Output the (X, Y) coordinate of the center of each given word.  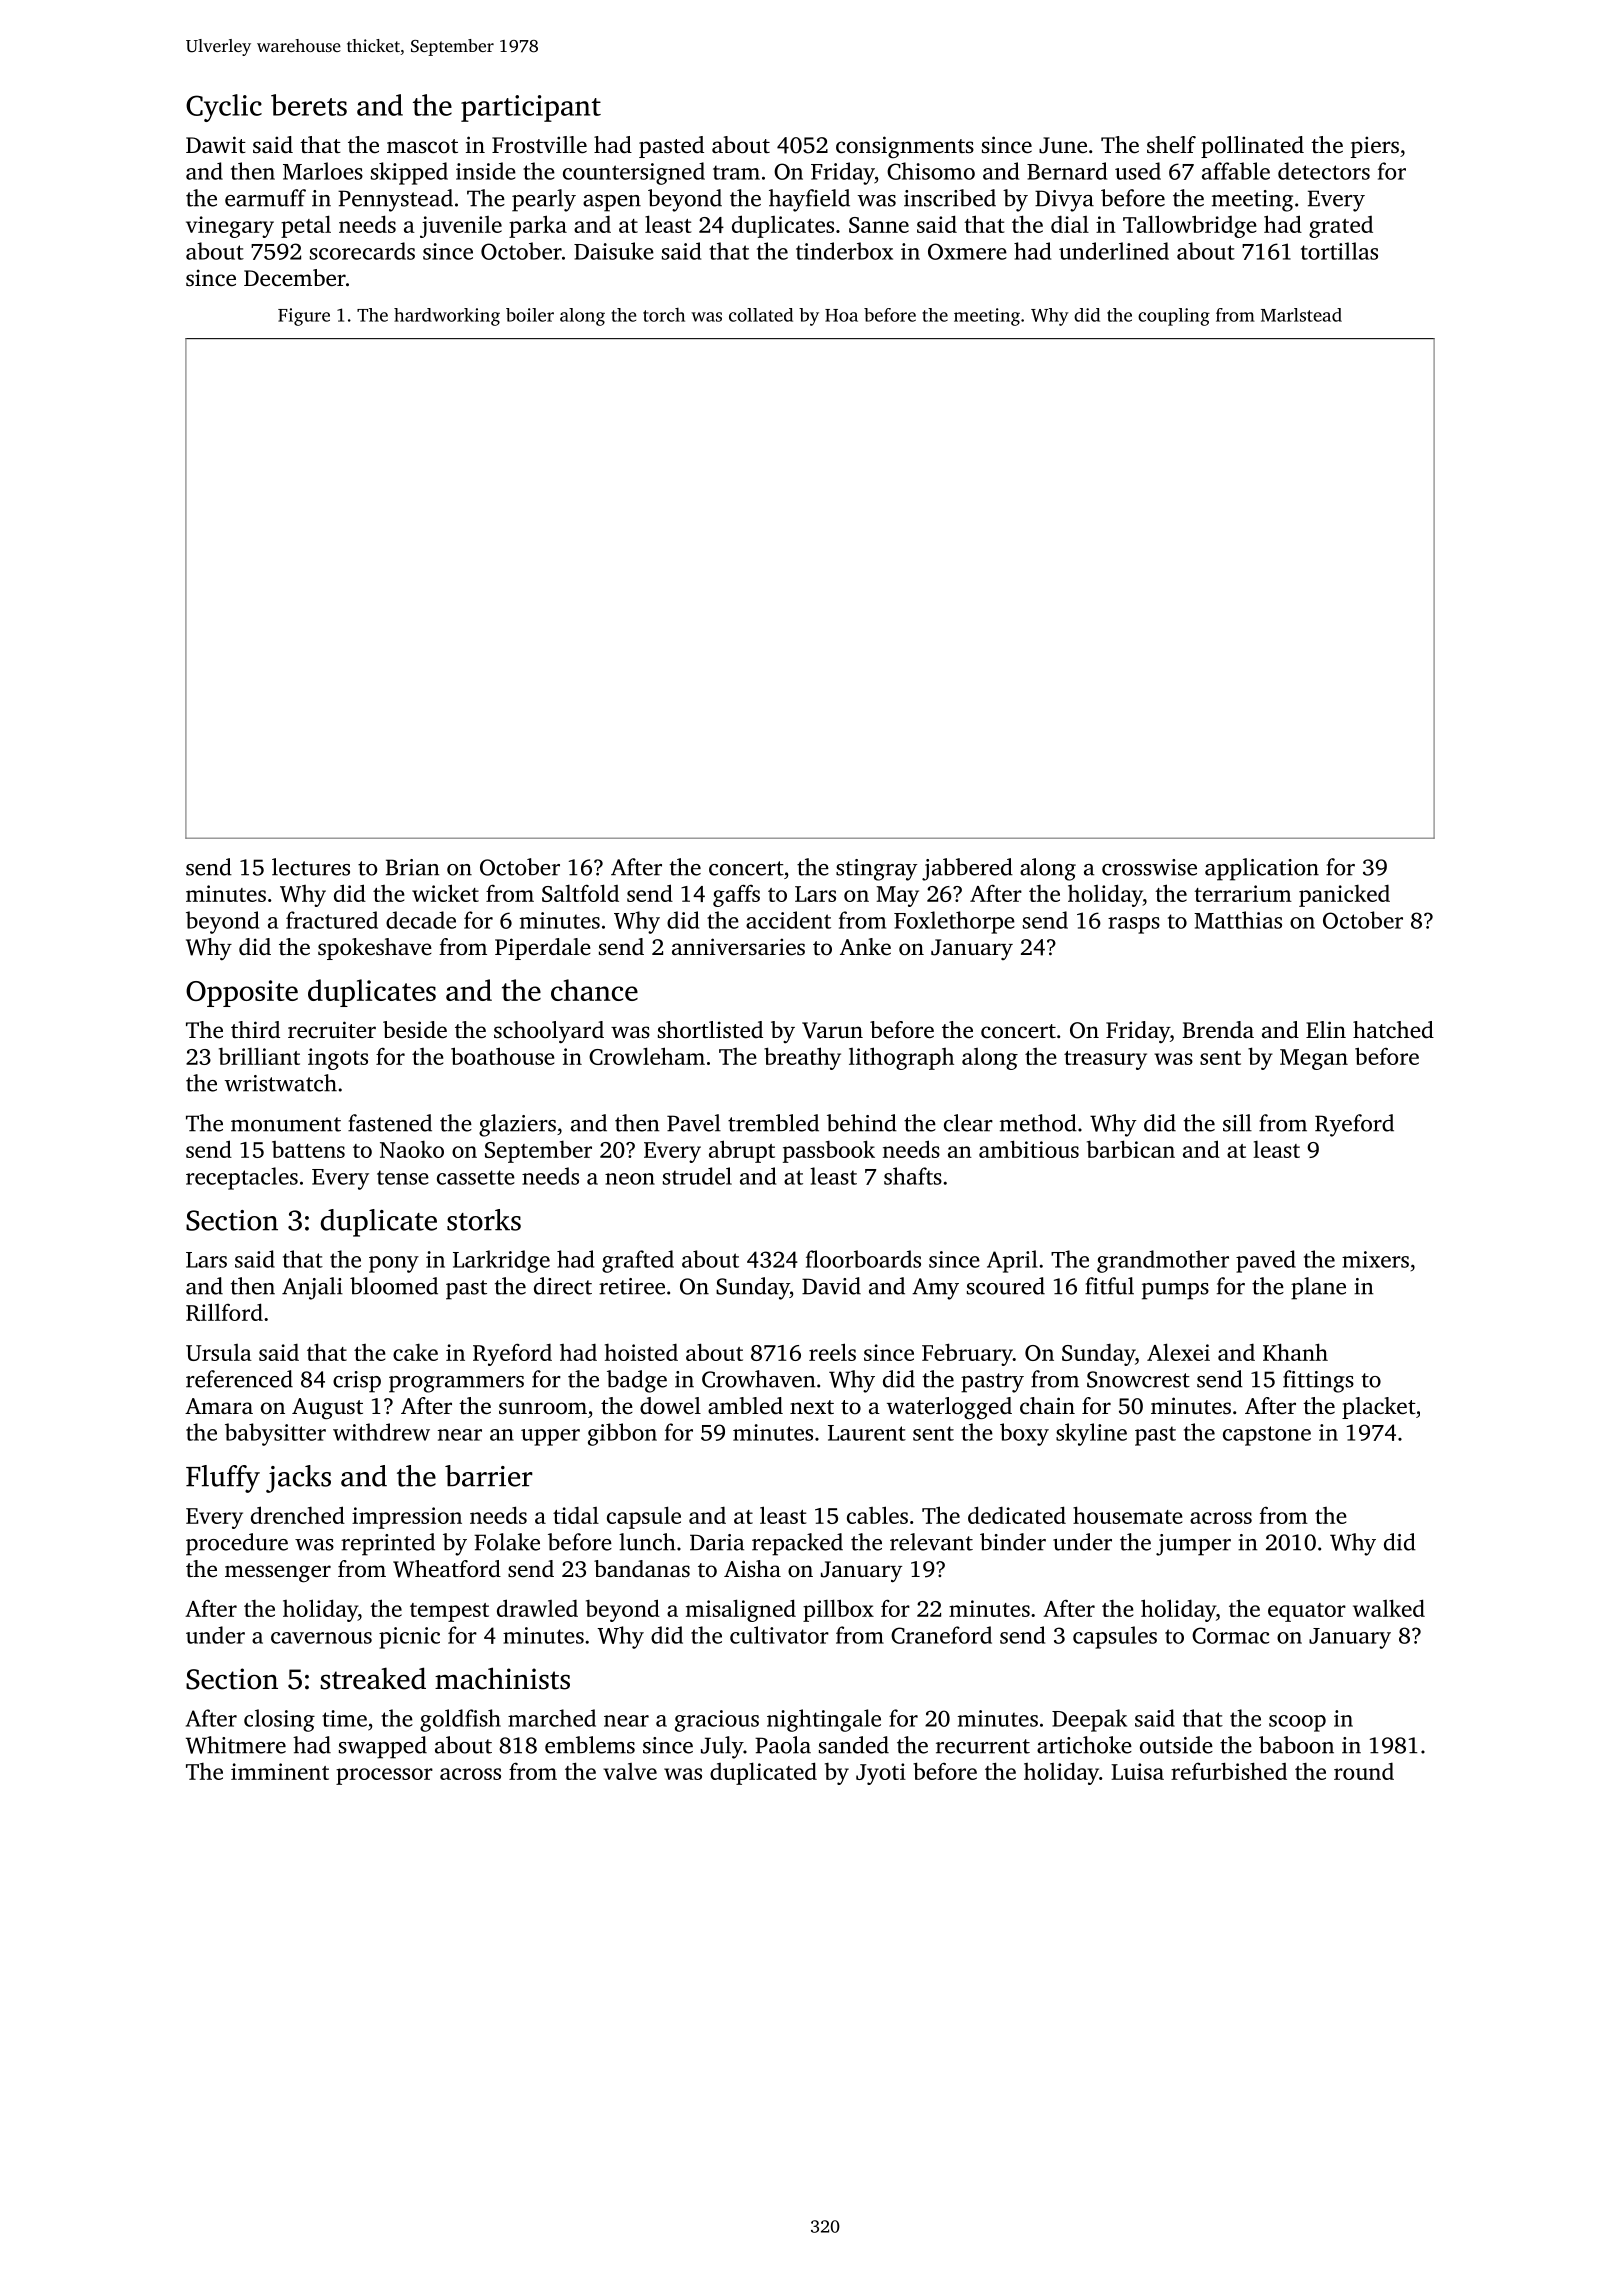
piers (1375, 147)
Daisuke (614, 251)
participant (531, 108)
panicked (1344, 895)
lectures (311, 867)
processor (384, 1776)
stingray (877, 870)
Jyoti (881, 1774)
